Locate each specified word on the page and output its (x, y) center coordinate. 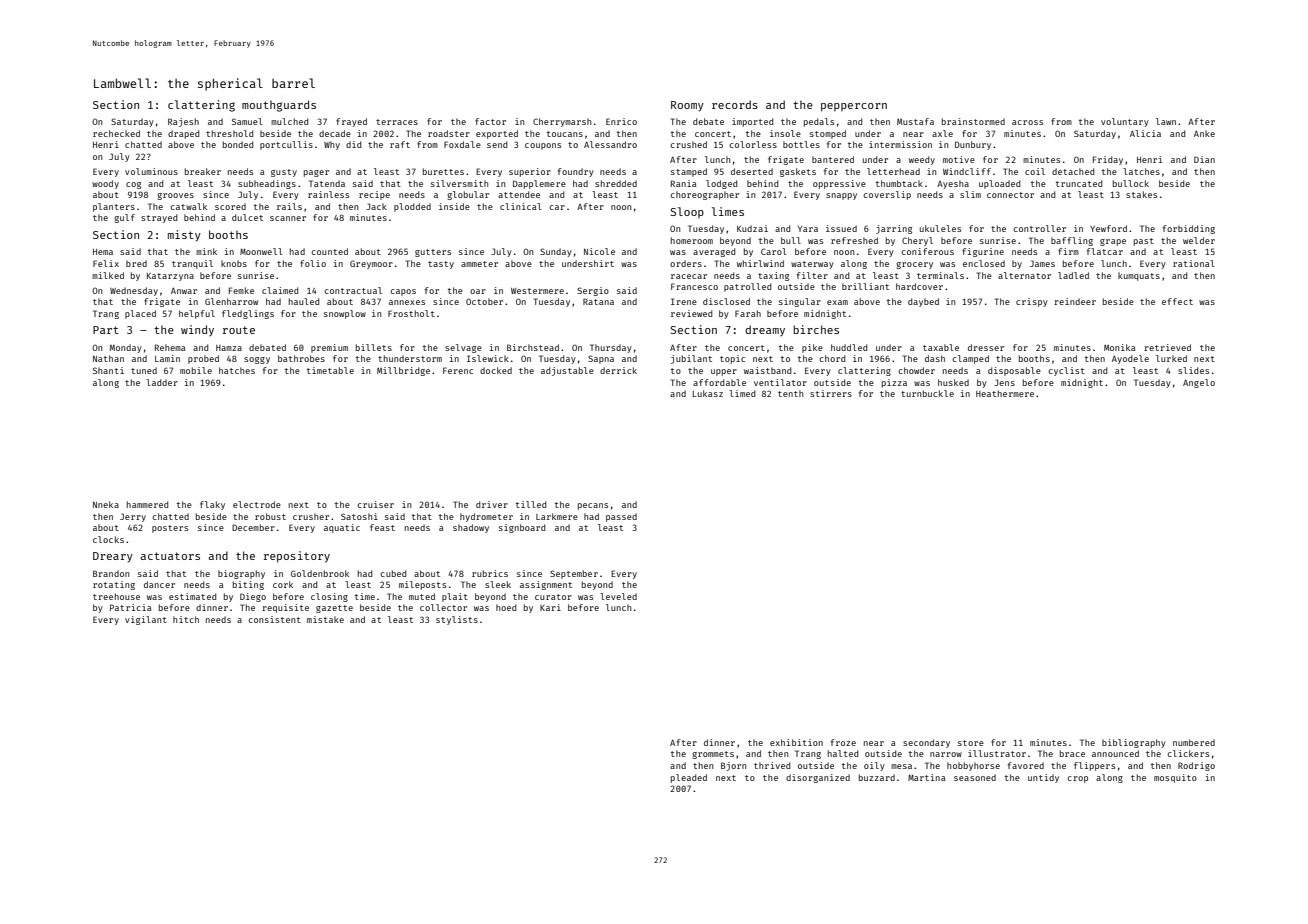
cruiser (375, 504)
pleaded (689, 778)
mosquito (1175, 778)
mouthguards (279, 106)
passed (621, 517)
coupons (543, 146)
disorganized (818, 778)
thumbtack (899, 183)
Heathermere (1005, 393)
